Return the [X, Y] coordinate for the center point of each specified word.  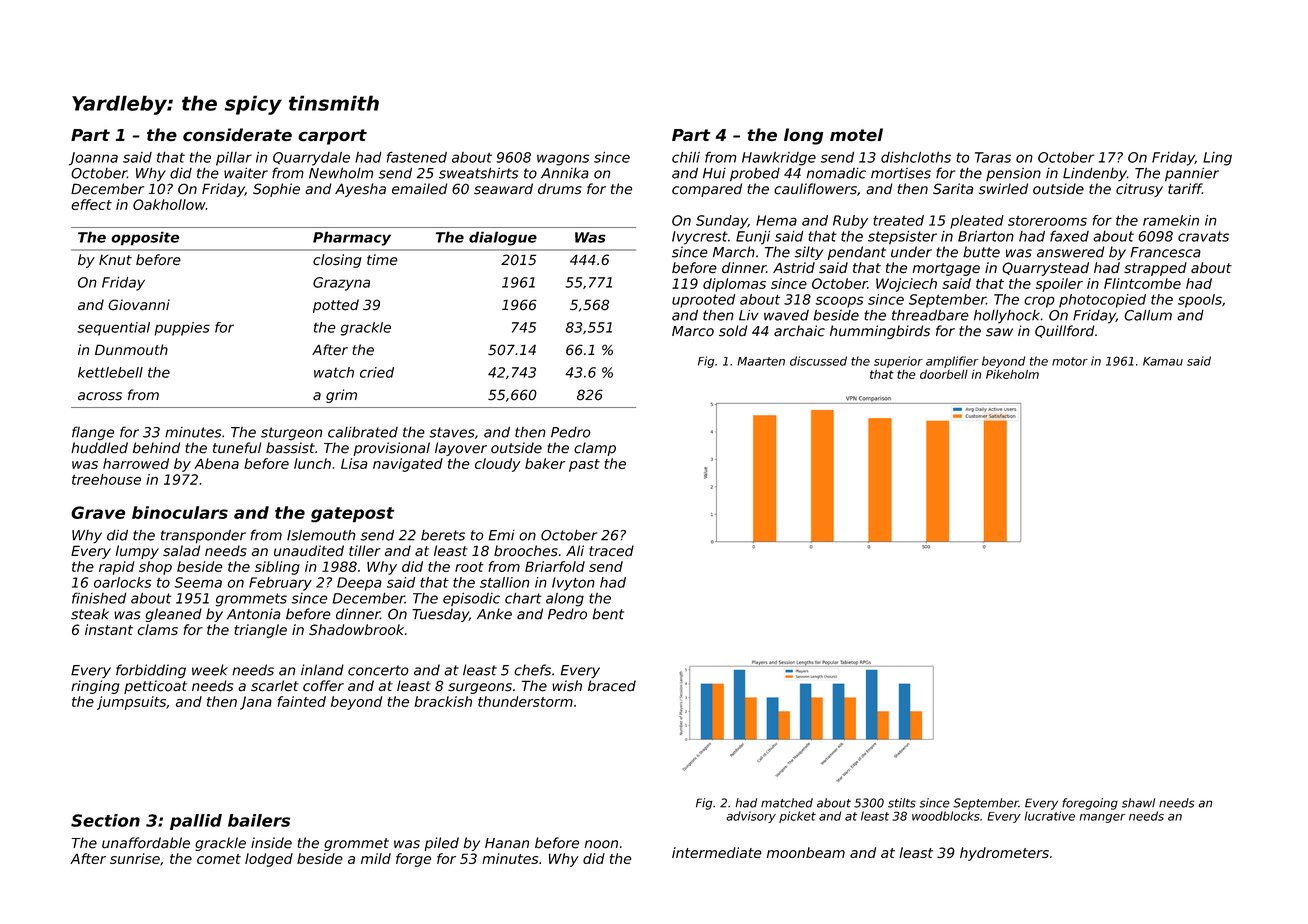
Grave [98, 512]
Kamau [1163, 361]
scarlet [275, 686]
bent [608, 614]
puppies [182, 329]
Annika [565, 173]
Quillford [1064, 331]
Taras [993, 157]
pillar [234, 159]
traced [611, 551]
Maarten [761, 361]
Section [105, 820]
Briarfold [555, 566]
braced [612, 686]
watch [334, 372]
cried [377, 372]
